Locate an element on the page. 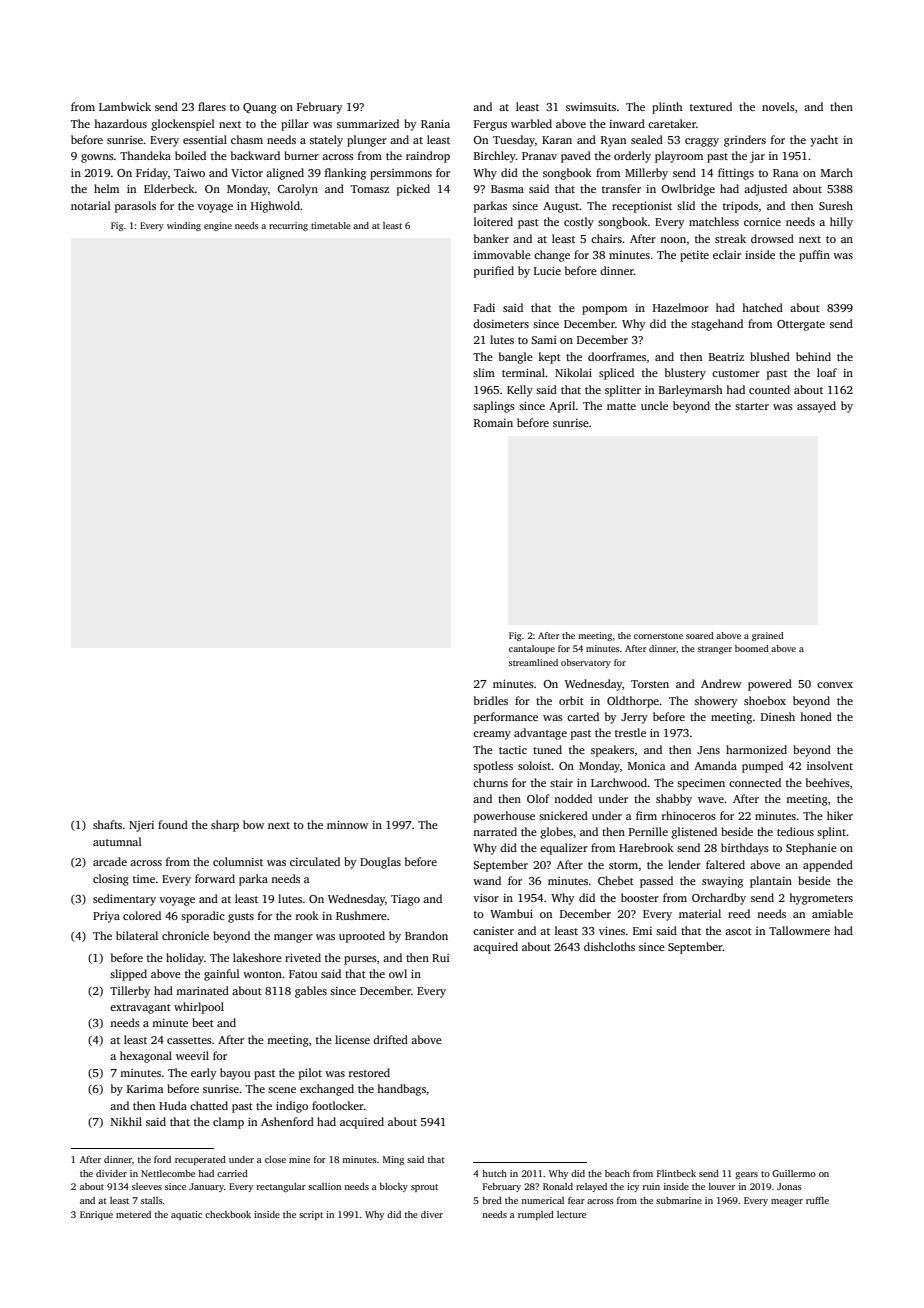 Image resolution: width=924 pixels, height=1308 pixels. canister is located at coordinates (493, 931).
